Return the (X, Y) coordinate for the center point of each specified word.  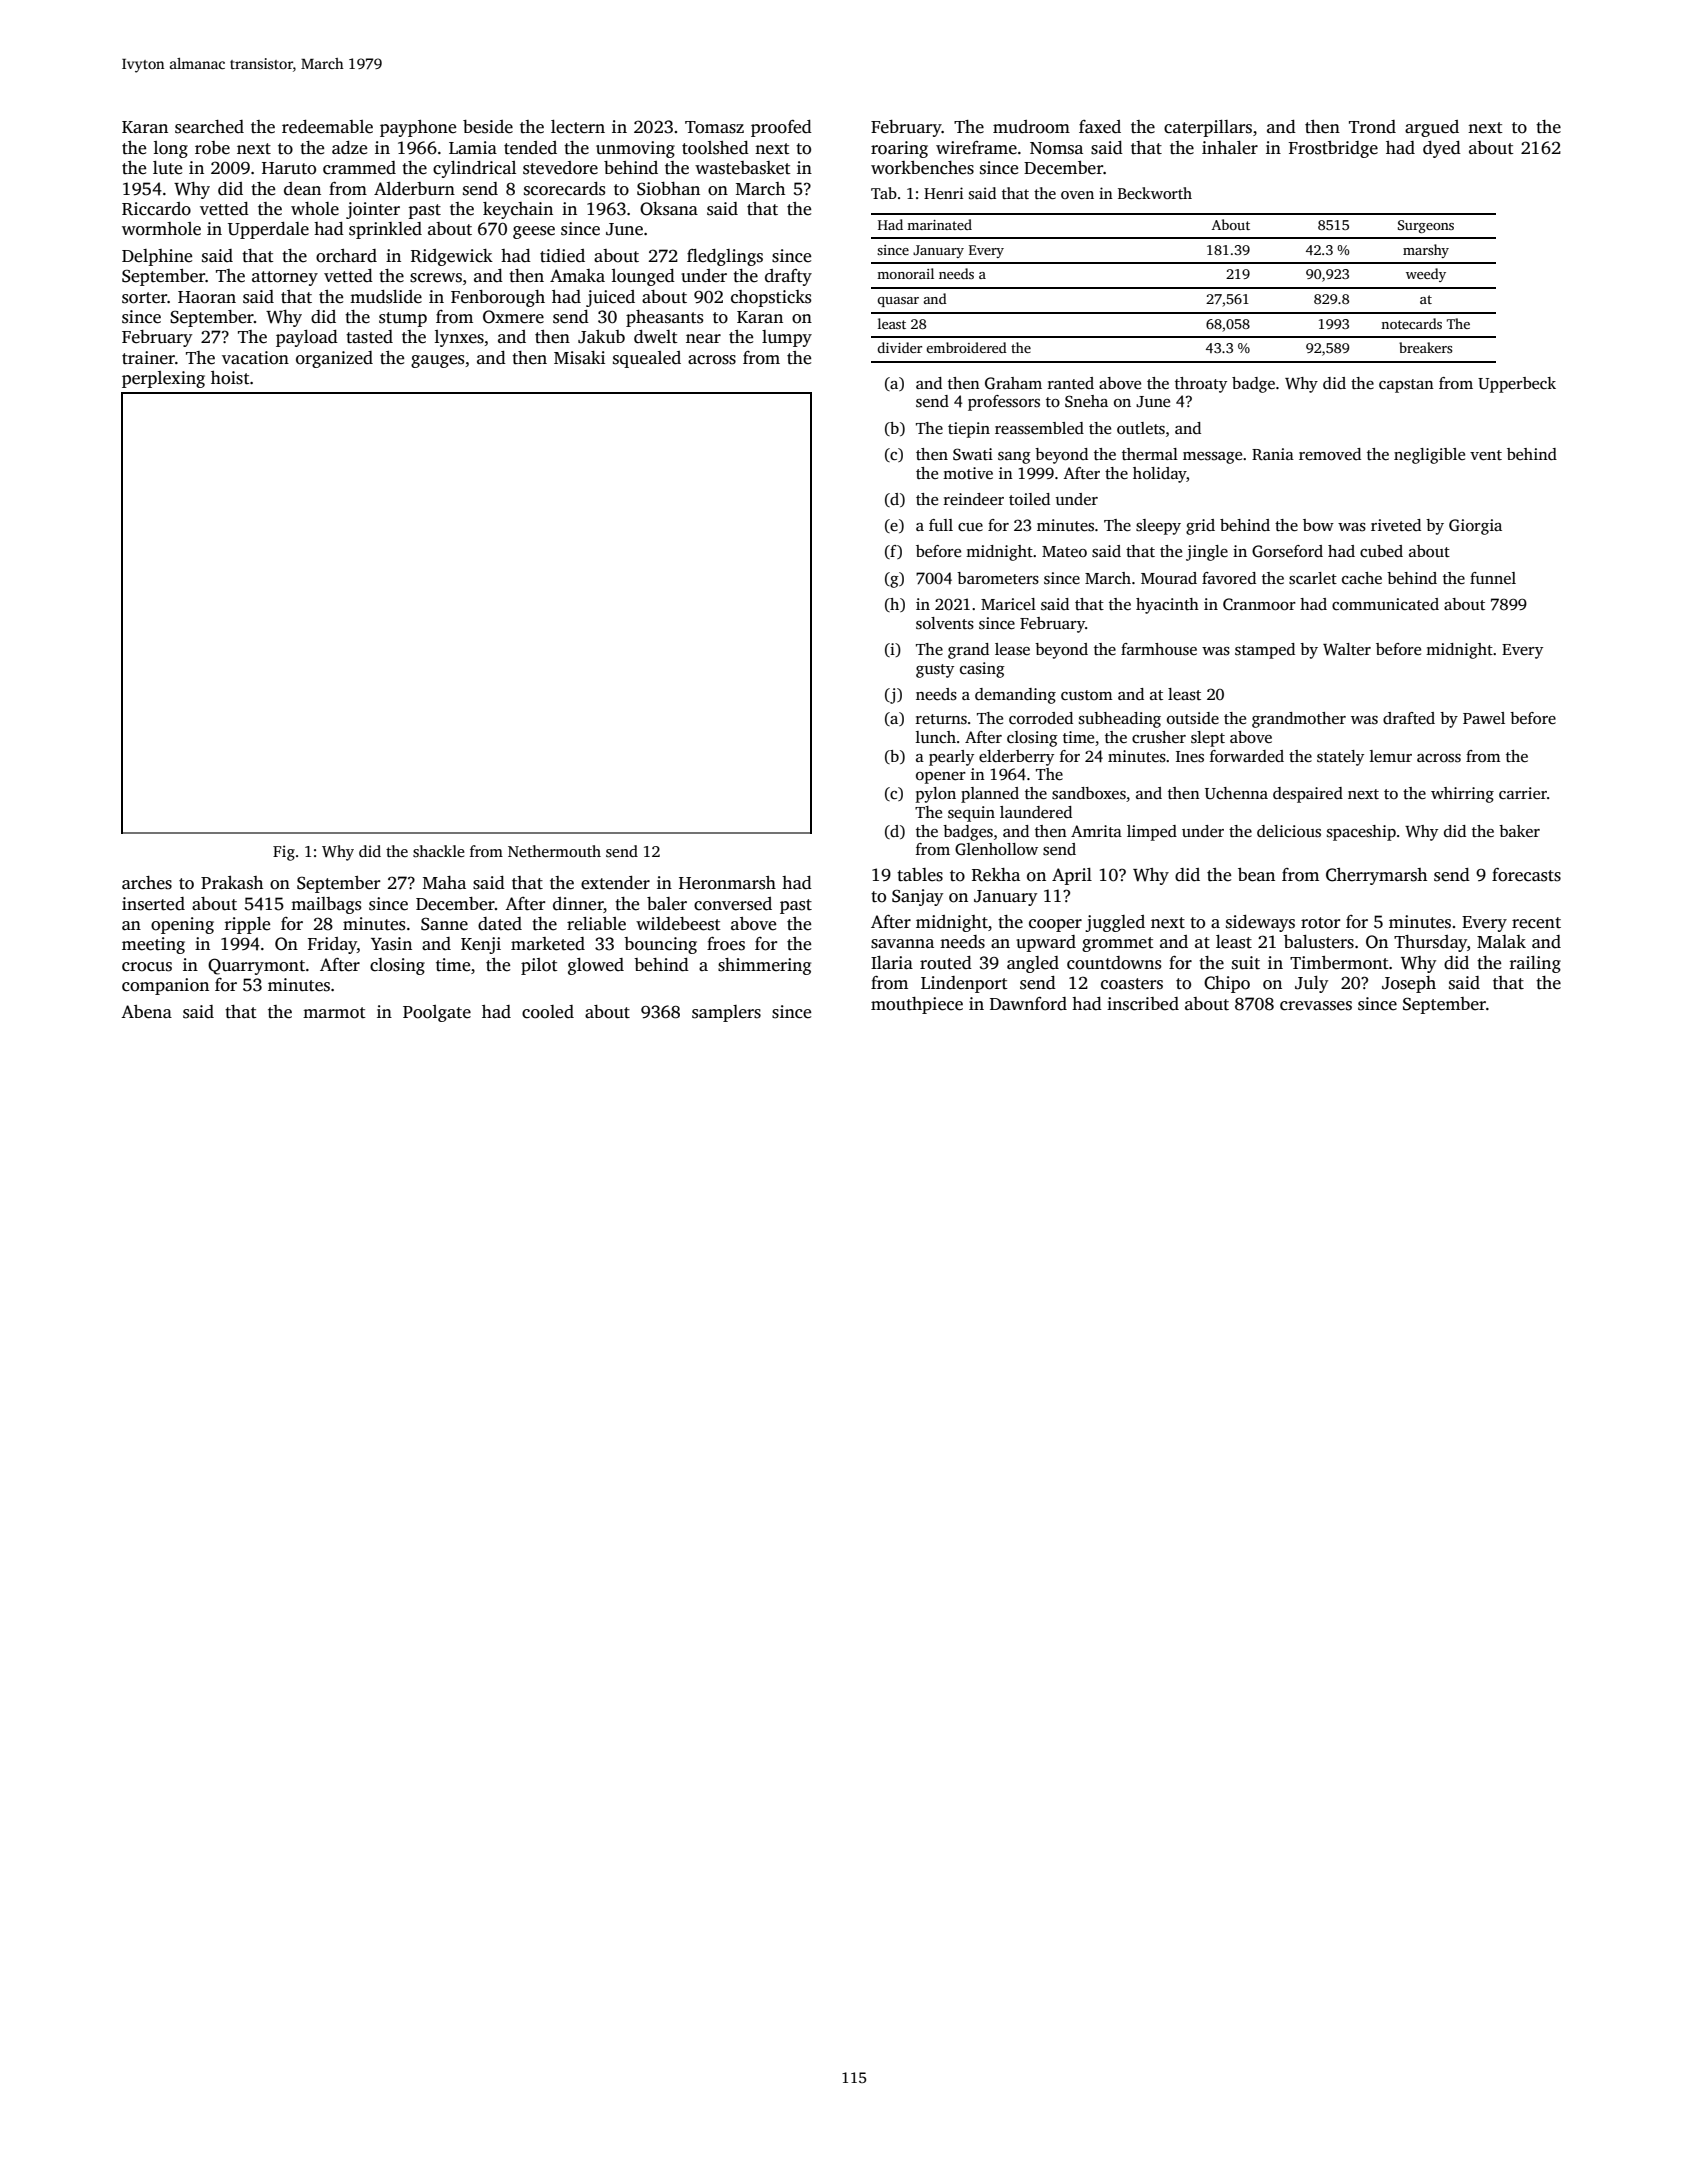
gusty (935, 671)
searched (209, 127)
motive (968, 473)
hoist (230, 378)
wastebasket (743, 168)
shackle (439, 851)
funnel (1493, 578)
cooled (548, 1012)
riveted (1396, 525)
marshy (1426, 251)
